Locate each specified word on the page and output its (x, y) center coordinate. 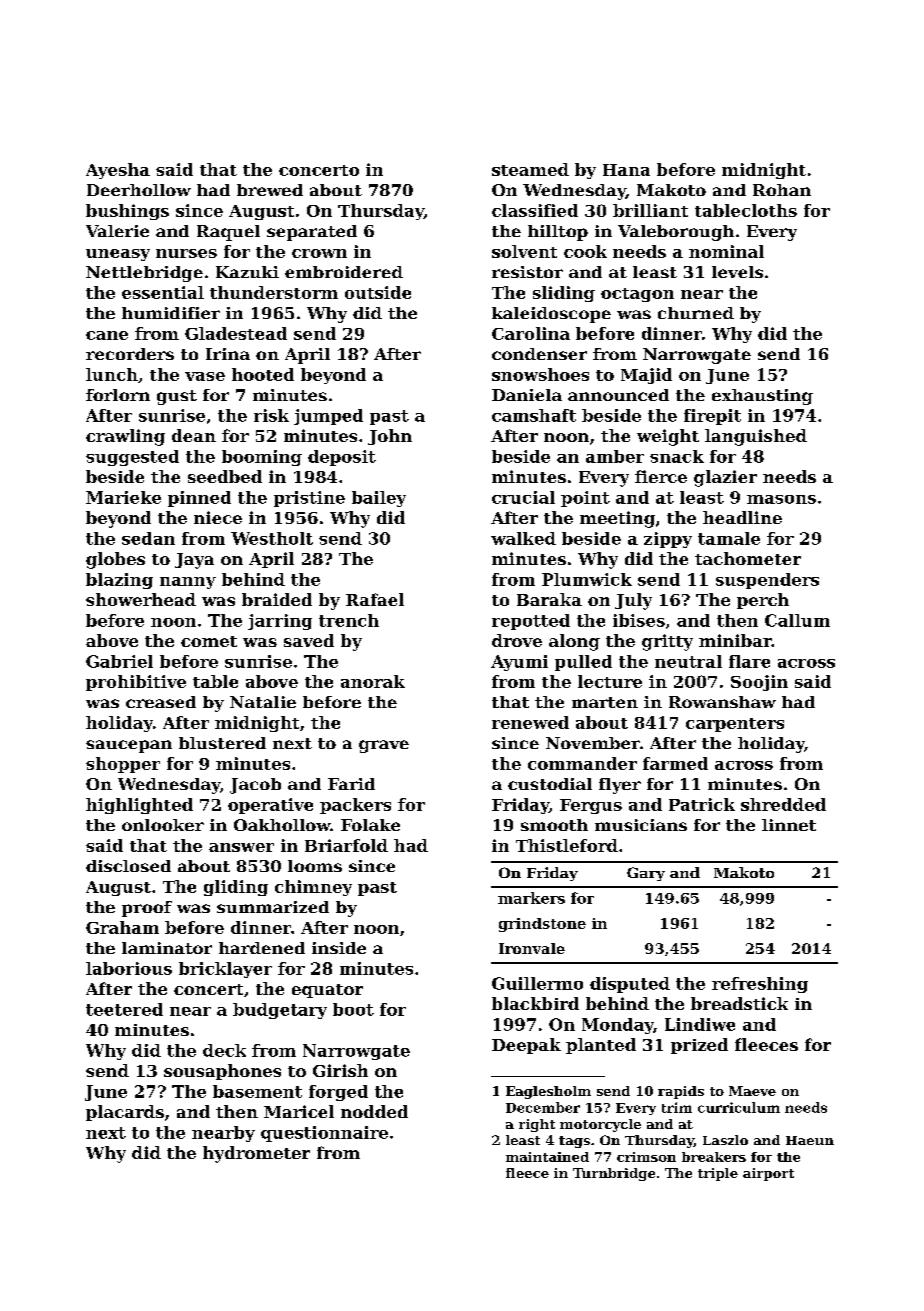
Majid (646, 376)
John (390, 437)
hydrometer (256, 1154)
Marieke (123, 497)
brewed (270, 190)
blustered (222, 743)
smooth (554, 825)
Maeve (752, 1091)
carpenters (735, 725)
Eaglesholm (548, 1092)
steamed (530, 169)
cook (585, 251)
